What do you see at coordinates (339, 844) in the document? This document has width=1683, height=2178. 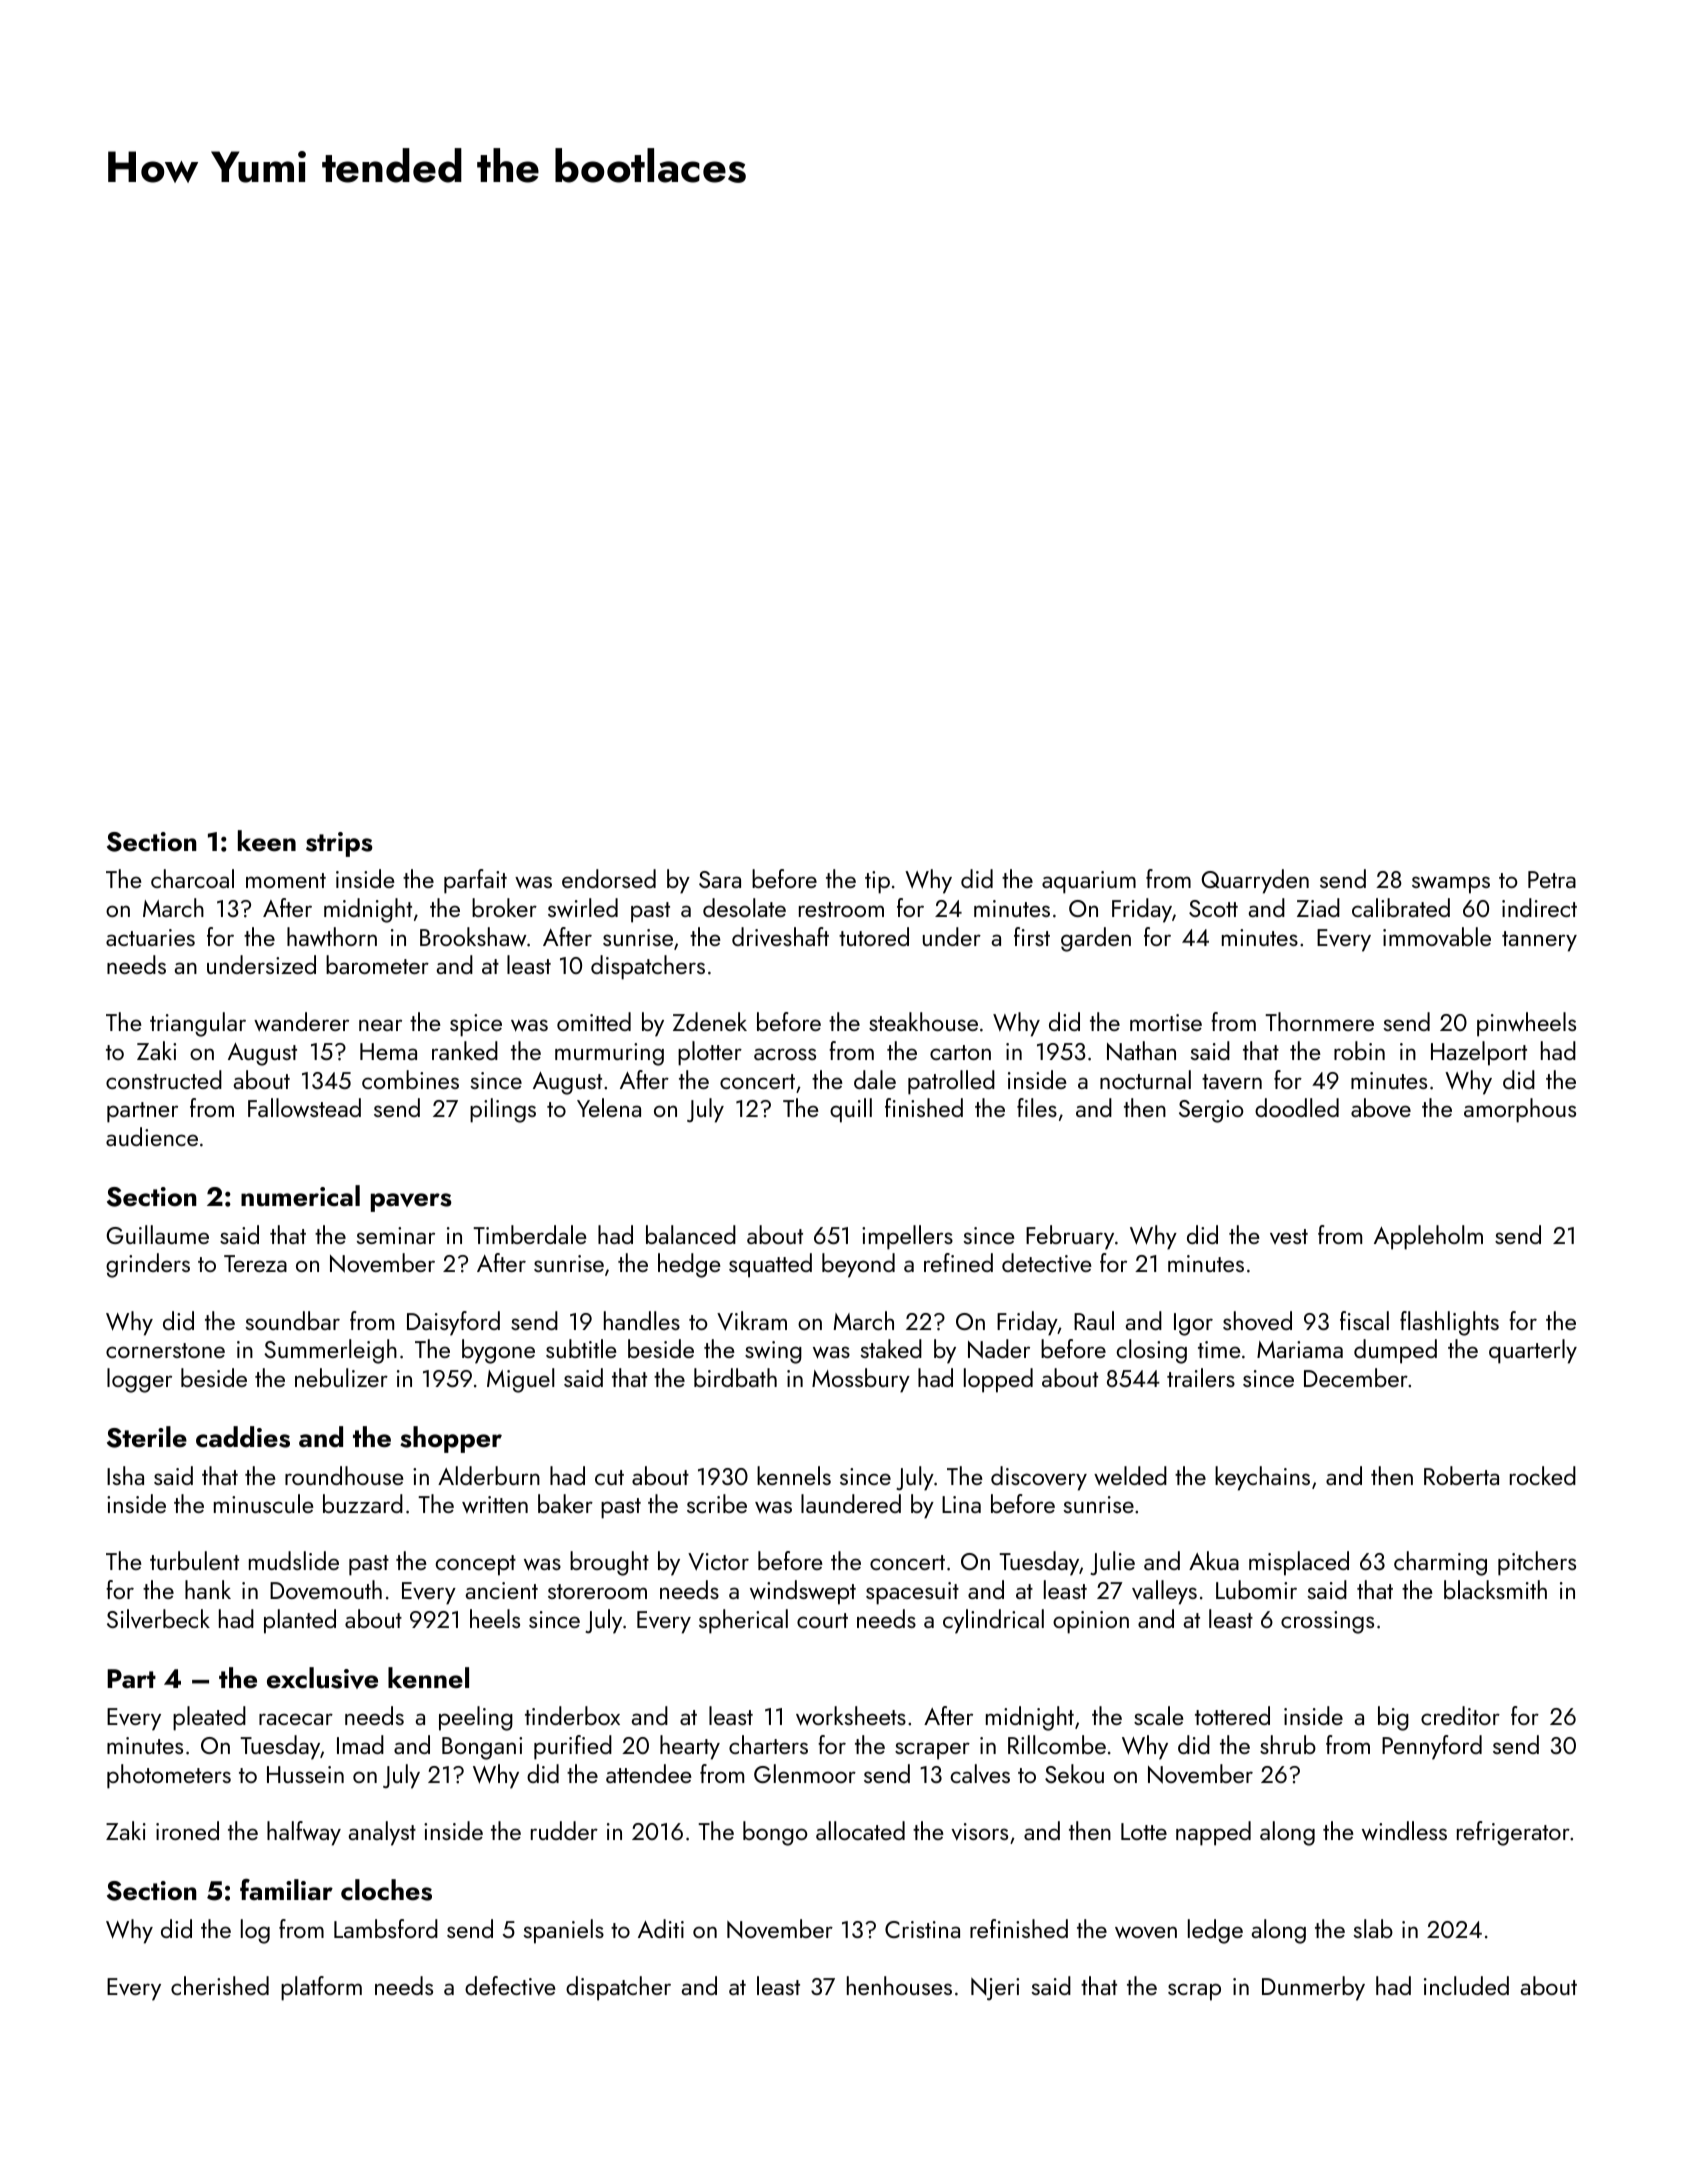 I see `strips` at bounding box center [339, 844].
